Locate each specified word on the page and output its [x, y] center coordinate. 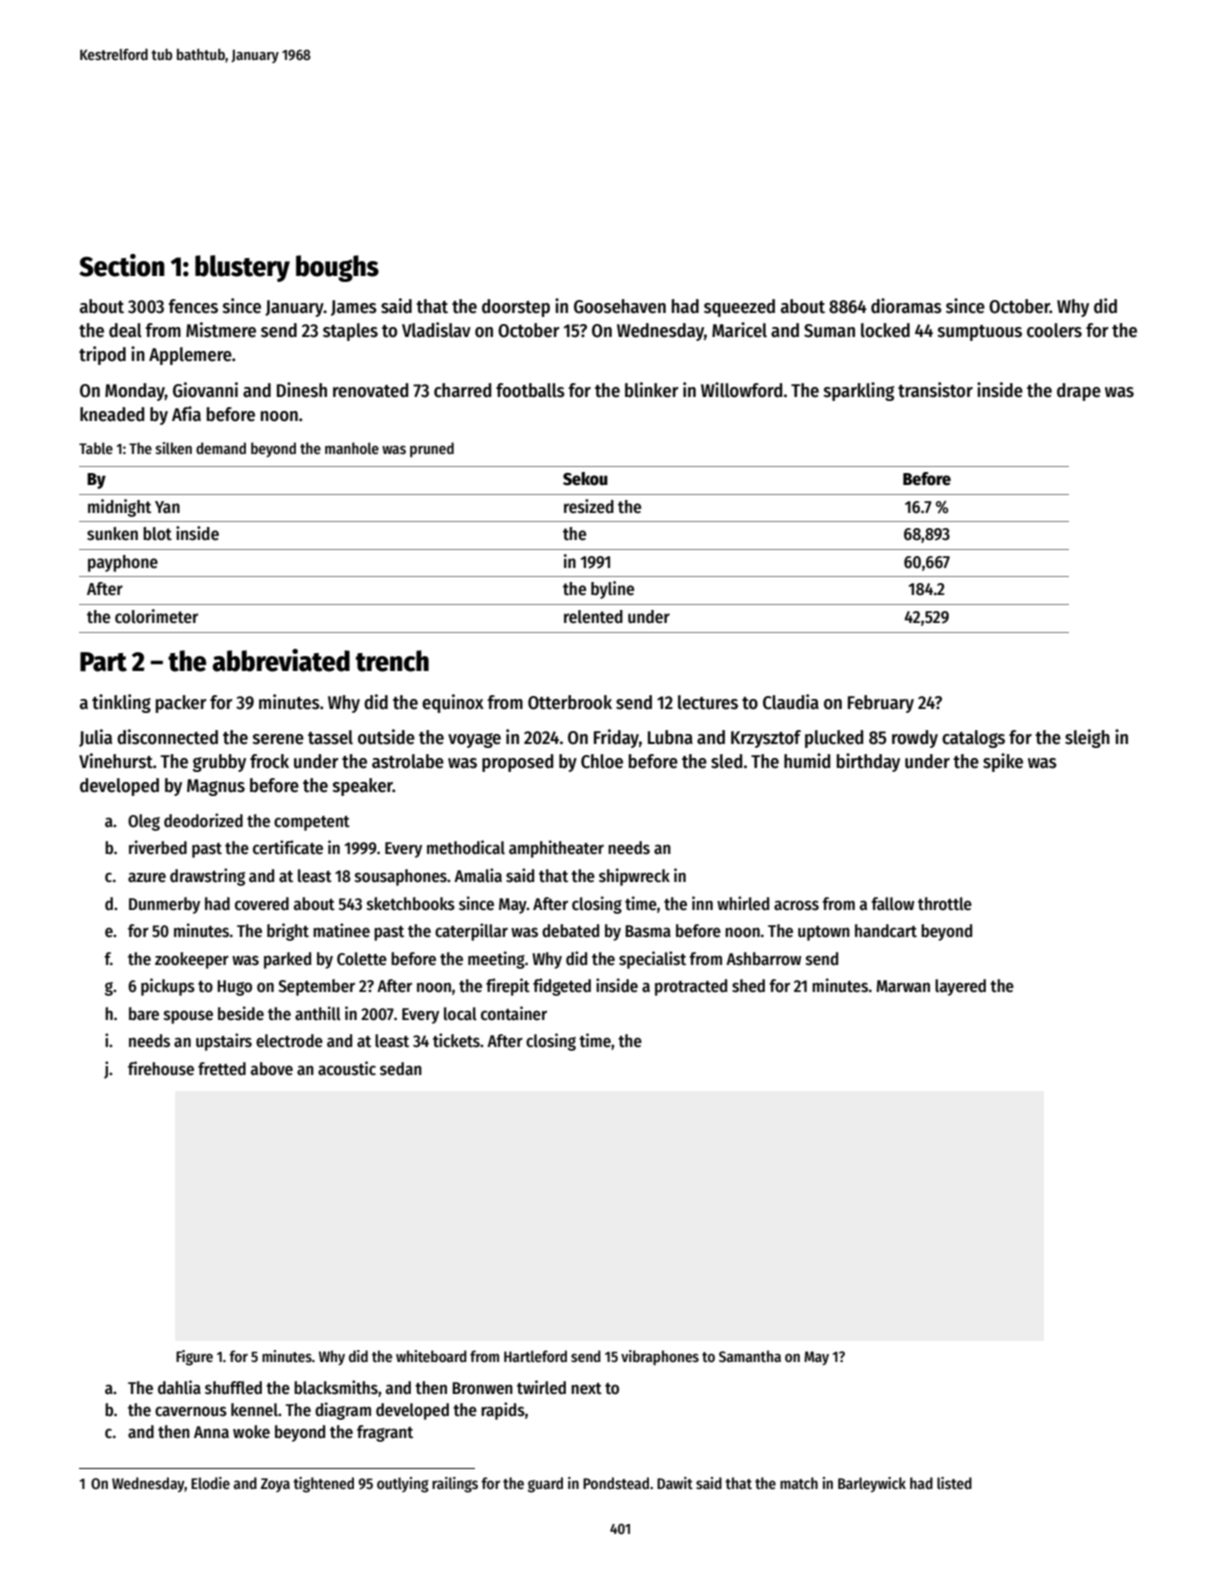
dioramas [906, 306]
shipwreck [634, 877]
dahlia [179, 1387]
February [881, 704]
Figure [194, 1358]
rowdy [915, 739]
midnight [119, 508]
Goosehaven [620, 306]
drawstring [207, 877]
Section [122, 265]
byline [612, 590]
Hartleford [535, 1356]
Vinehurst [116, 761]
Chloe [602, 761]
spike [1003, 762]
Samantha [750, 1356]
